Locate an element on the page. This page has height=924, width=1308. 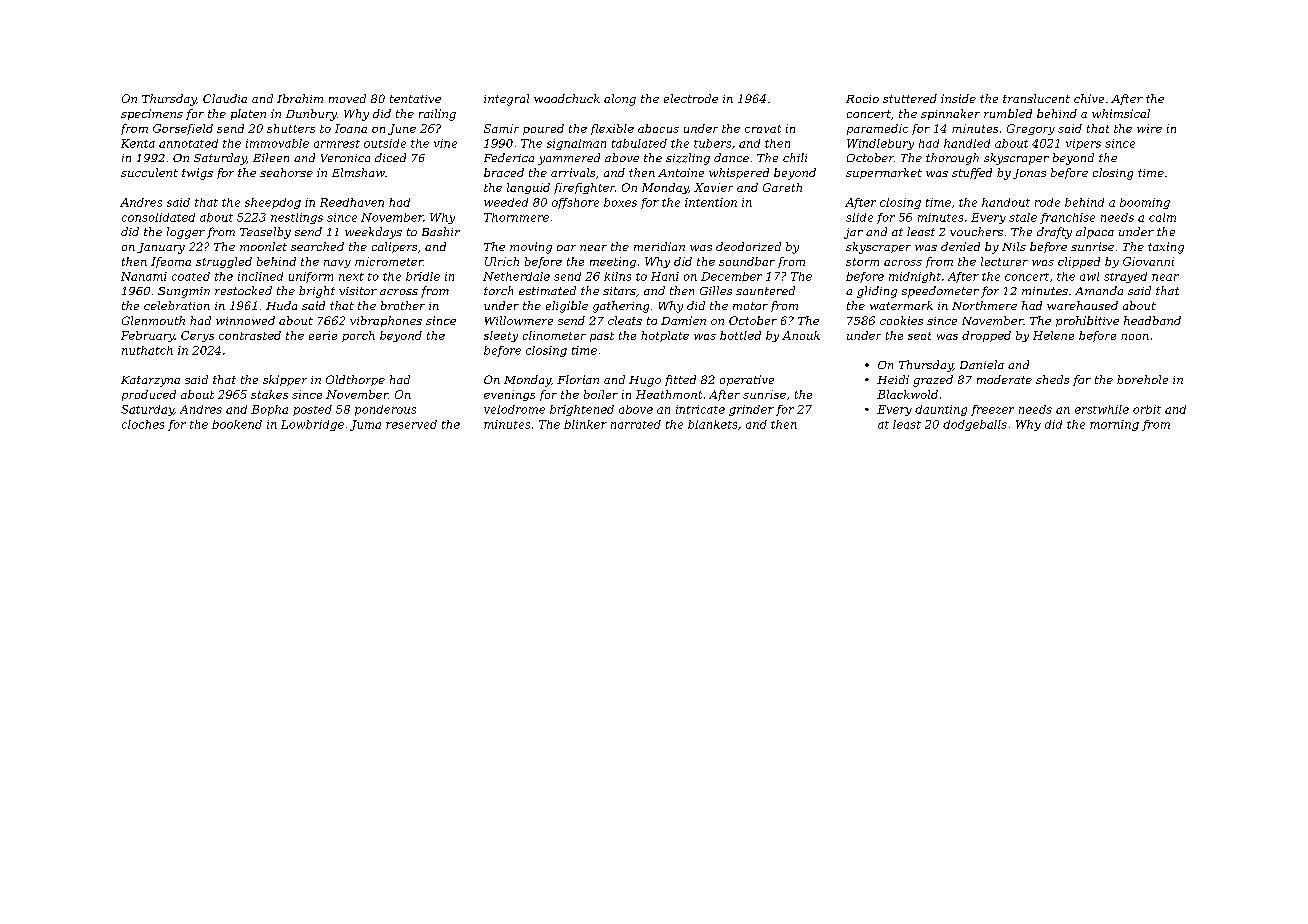
Ifeoma is located at coordinates (171, 262).
